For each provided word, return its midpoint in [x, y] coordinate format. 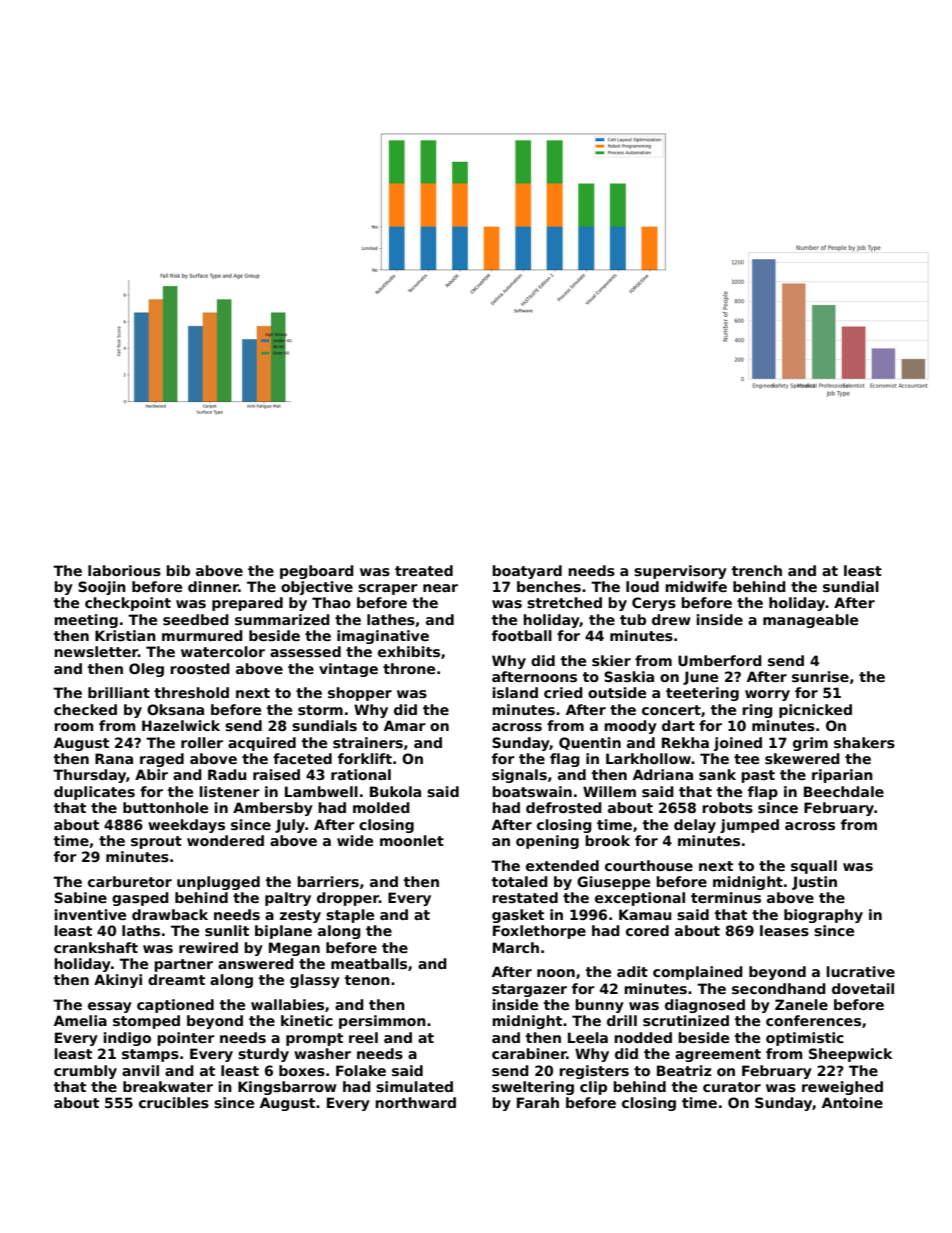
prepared [247, 604]
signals [519, 776]
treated [424, 570]
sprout [156, 842]
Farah [538, 1102]
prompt [314, 1039]
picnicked [815, 711]
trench [757, 570]
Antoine [852, 1102]
